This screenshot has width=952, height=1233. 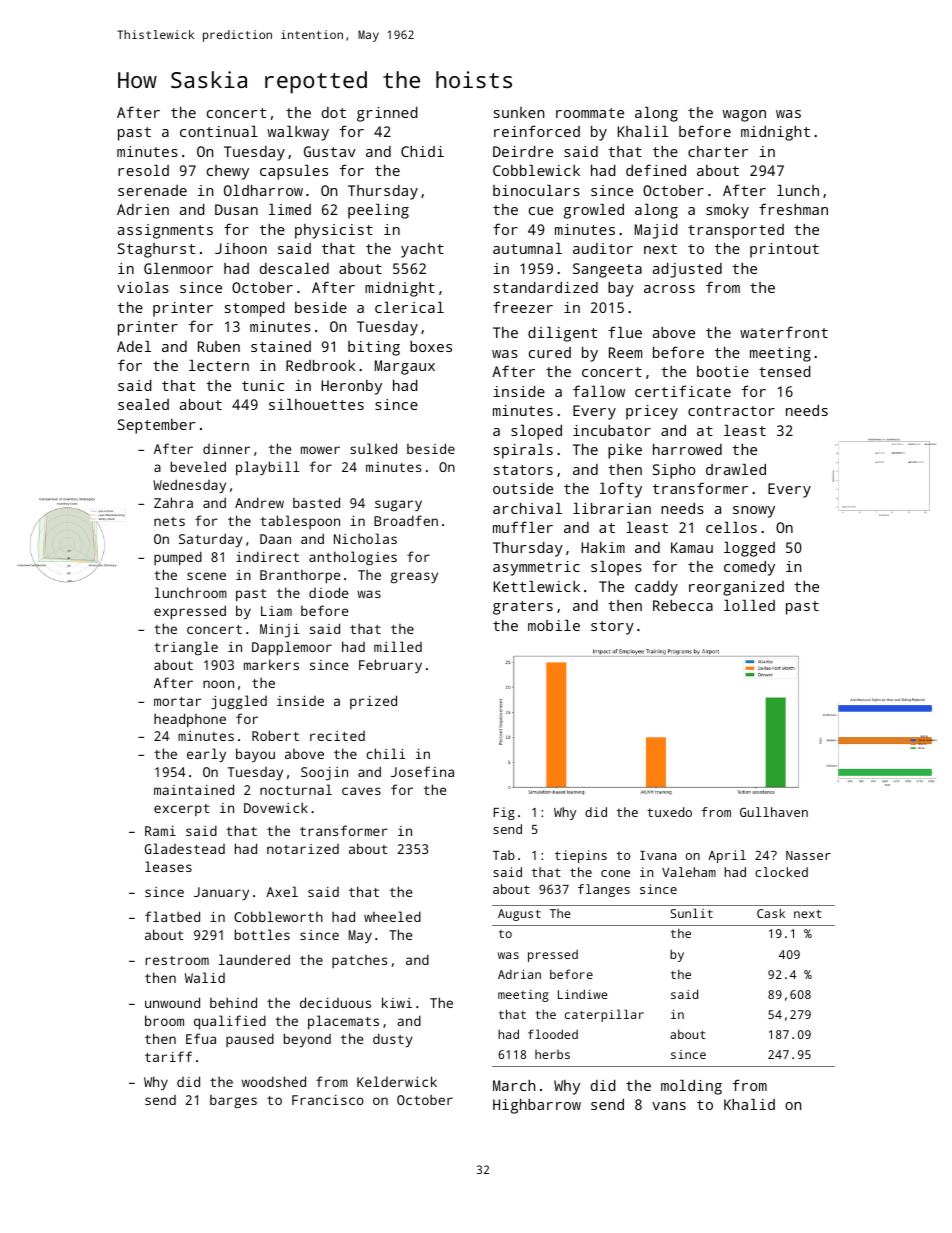 I want to click on mower, so click(x=320, y=450).
